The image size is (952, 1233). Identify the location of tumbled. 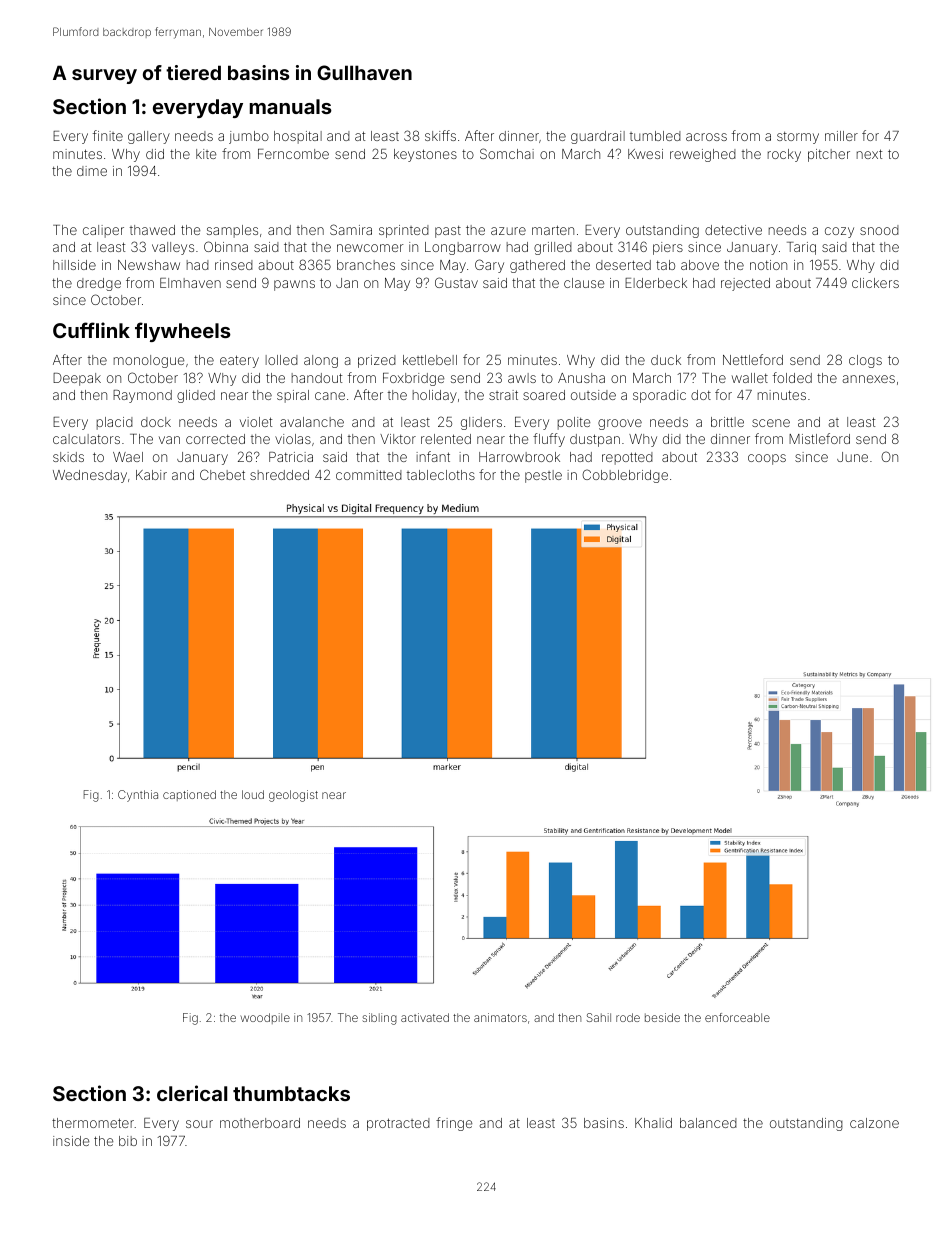
(655, 136).
